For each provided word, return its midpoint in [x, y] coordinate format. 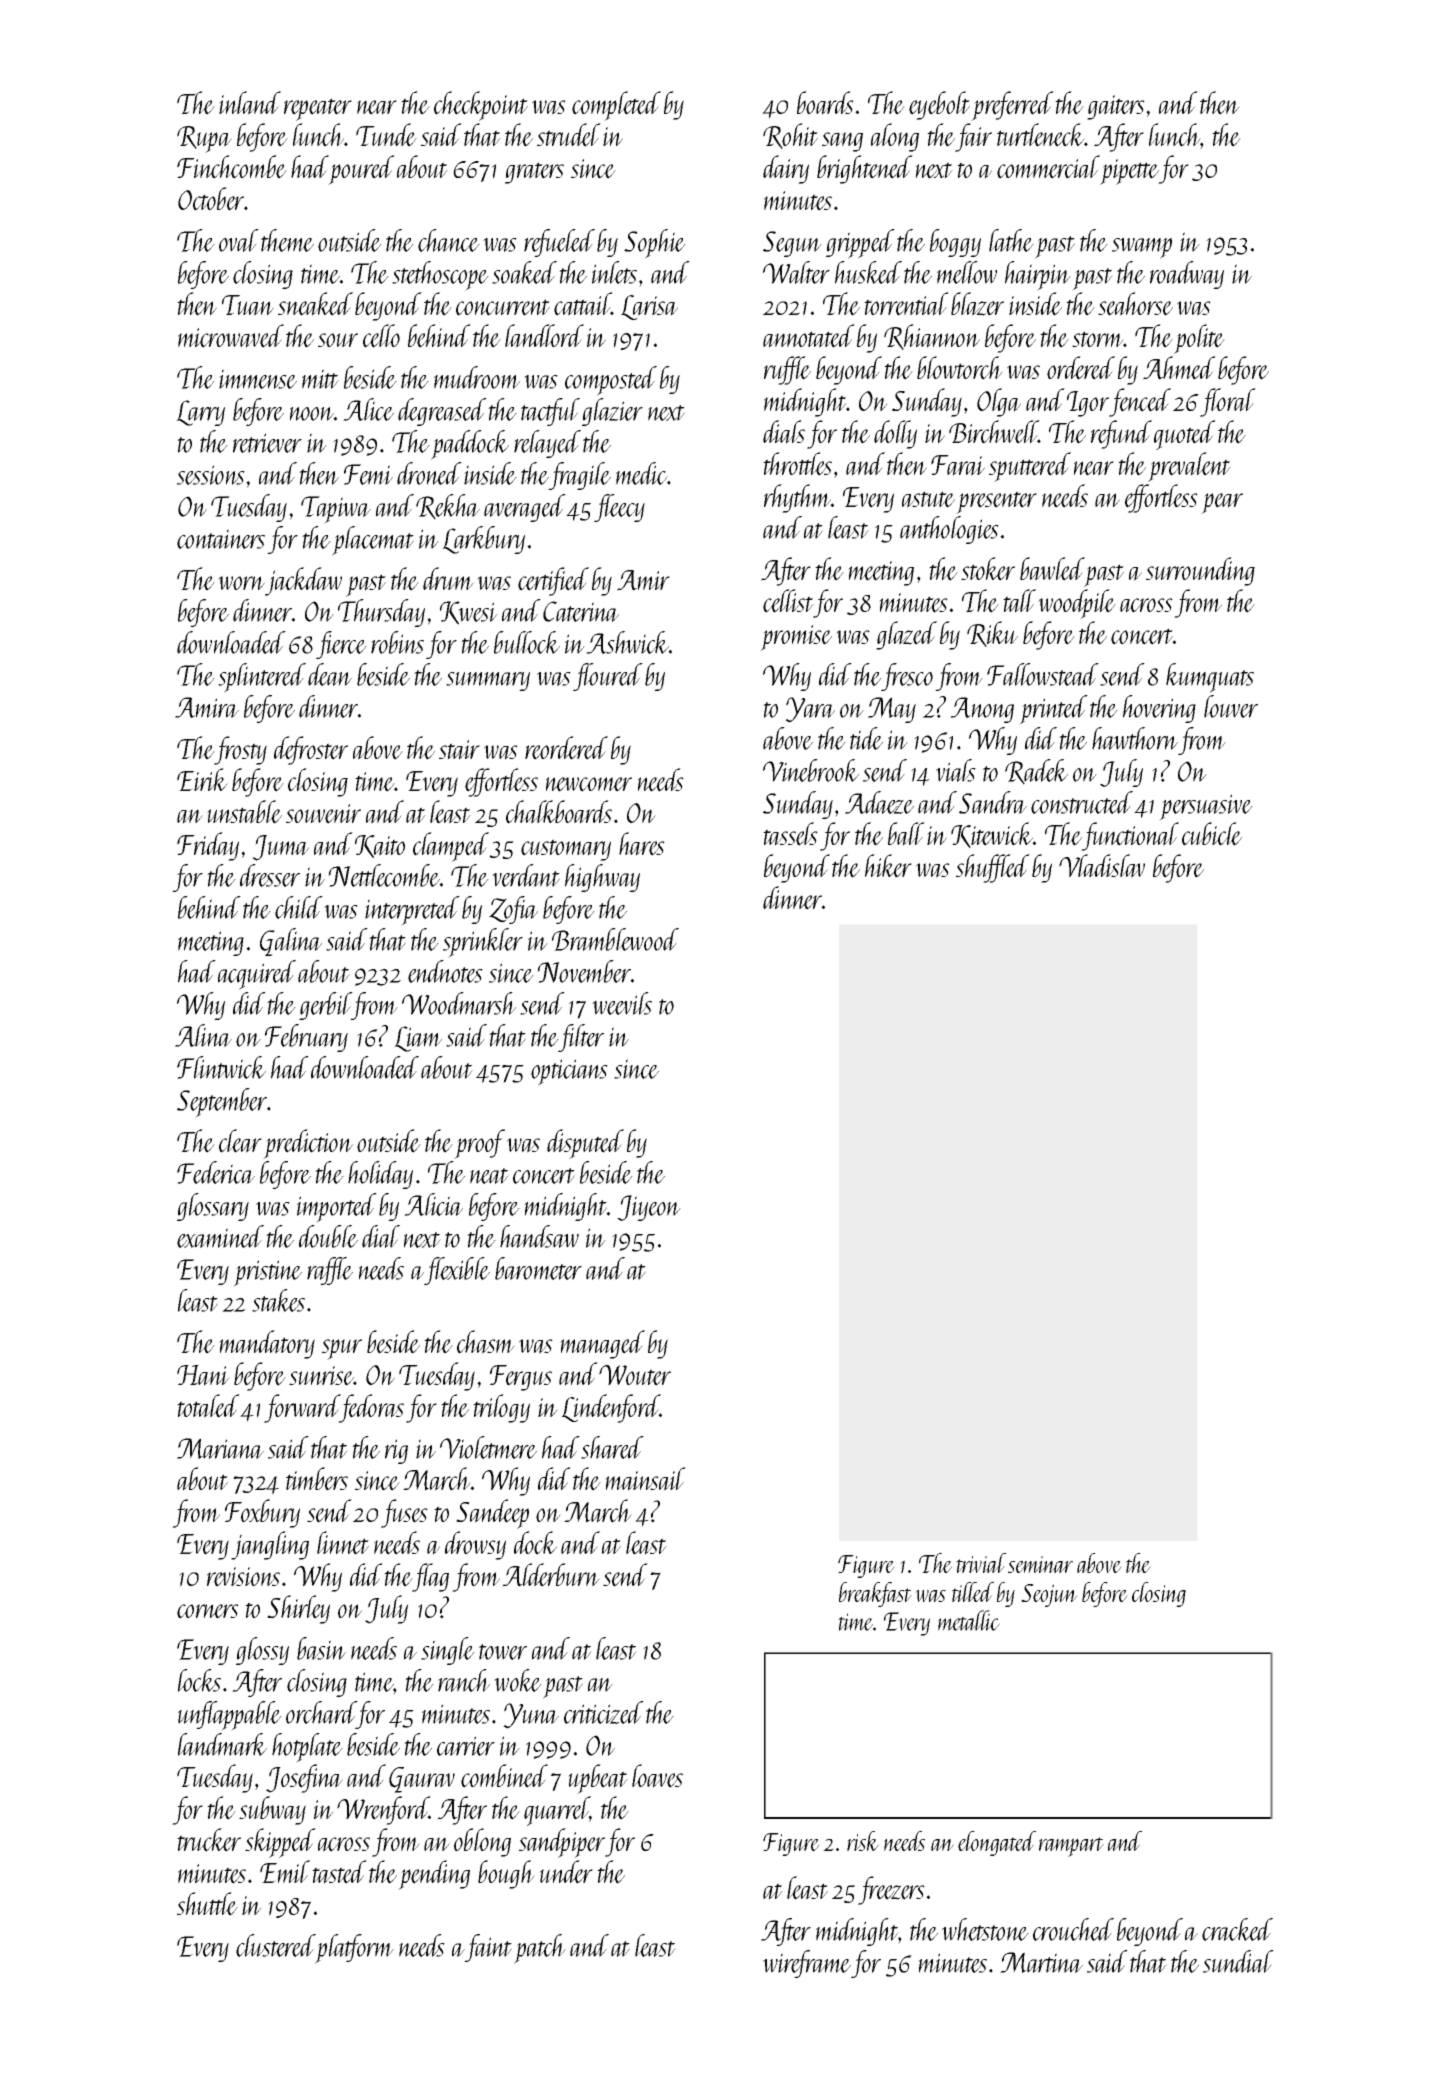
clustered [276, 1945]
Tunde [386, 135]
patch [540, 1949]
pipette [1129, 172]
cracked [1237, 1929]
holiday [380, 1175]
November [584, 971]
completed [616, 106]
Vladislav [1102, 866]
